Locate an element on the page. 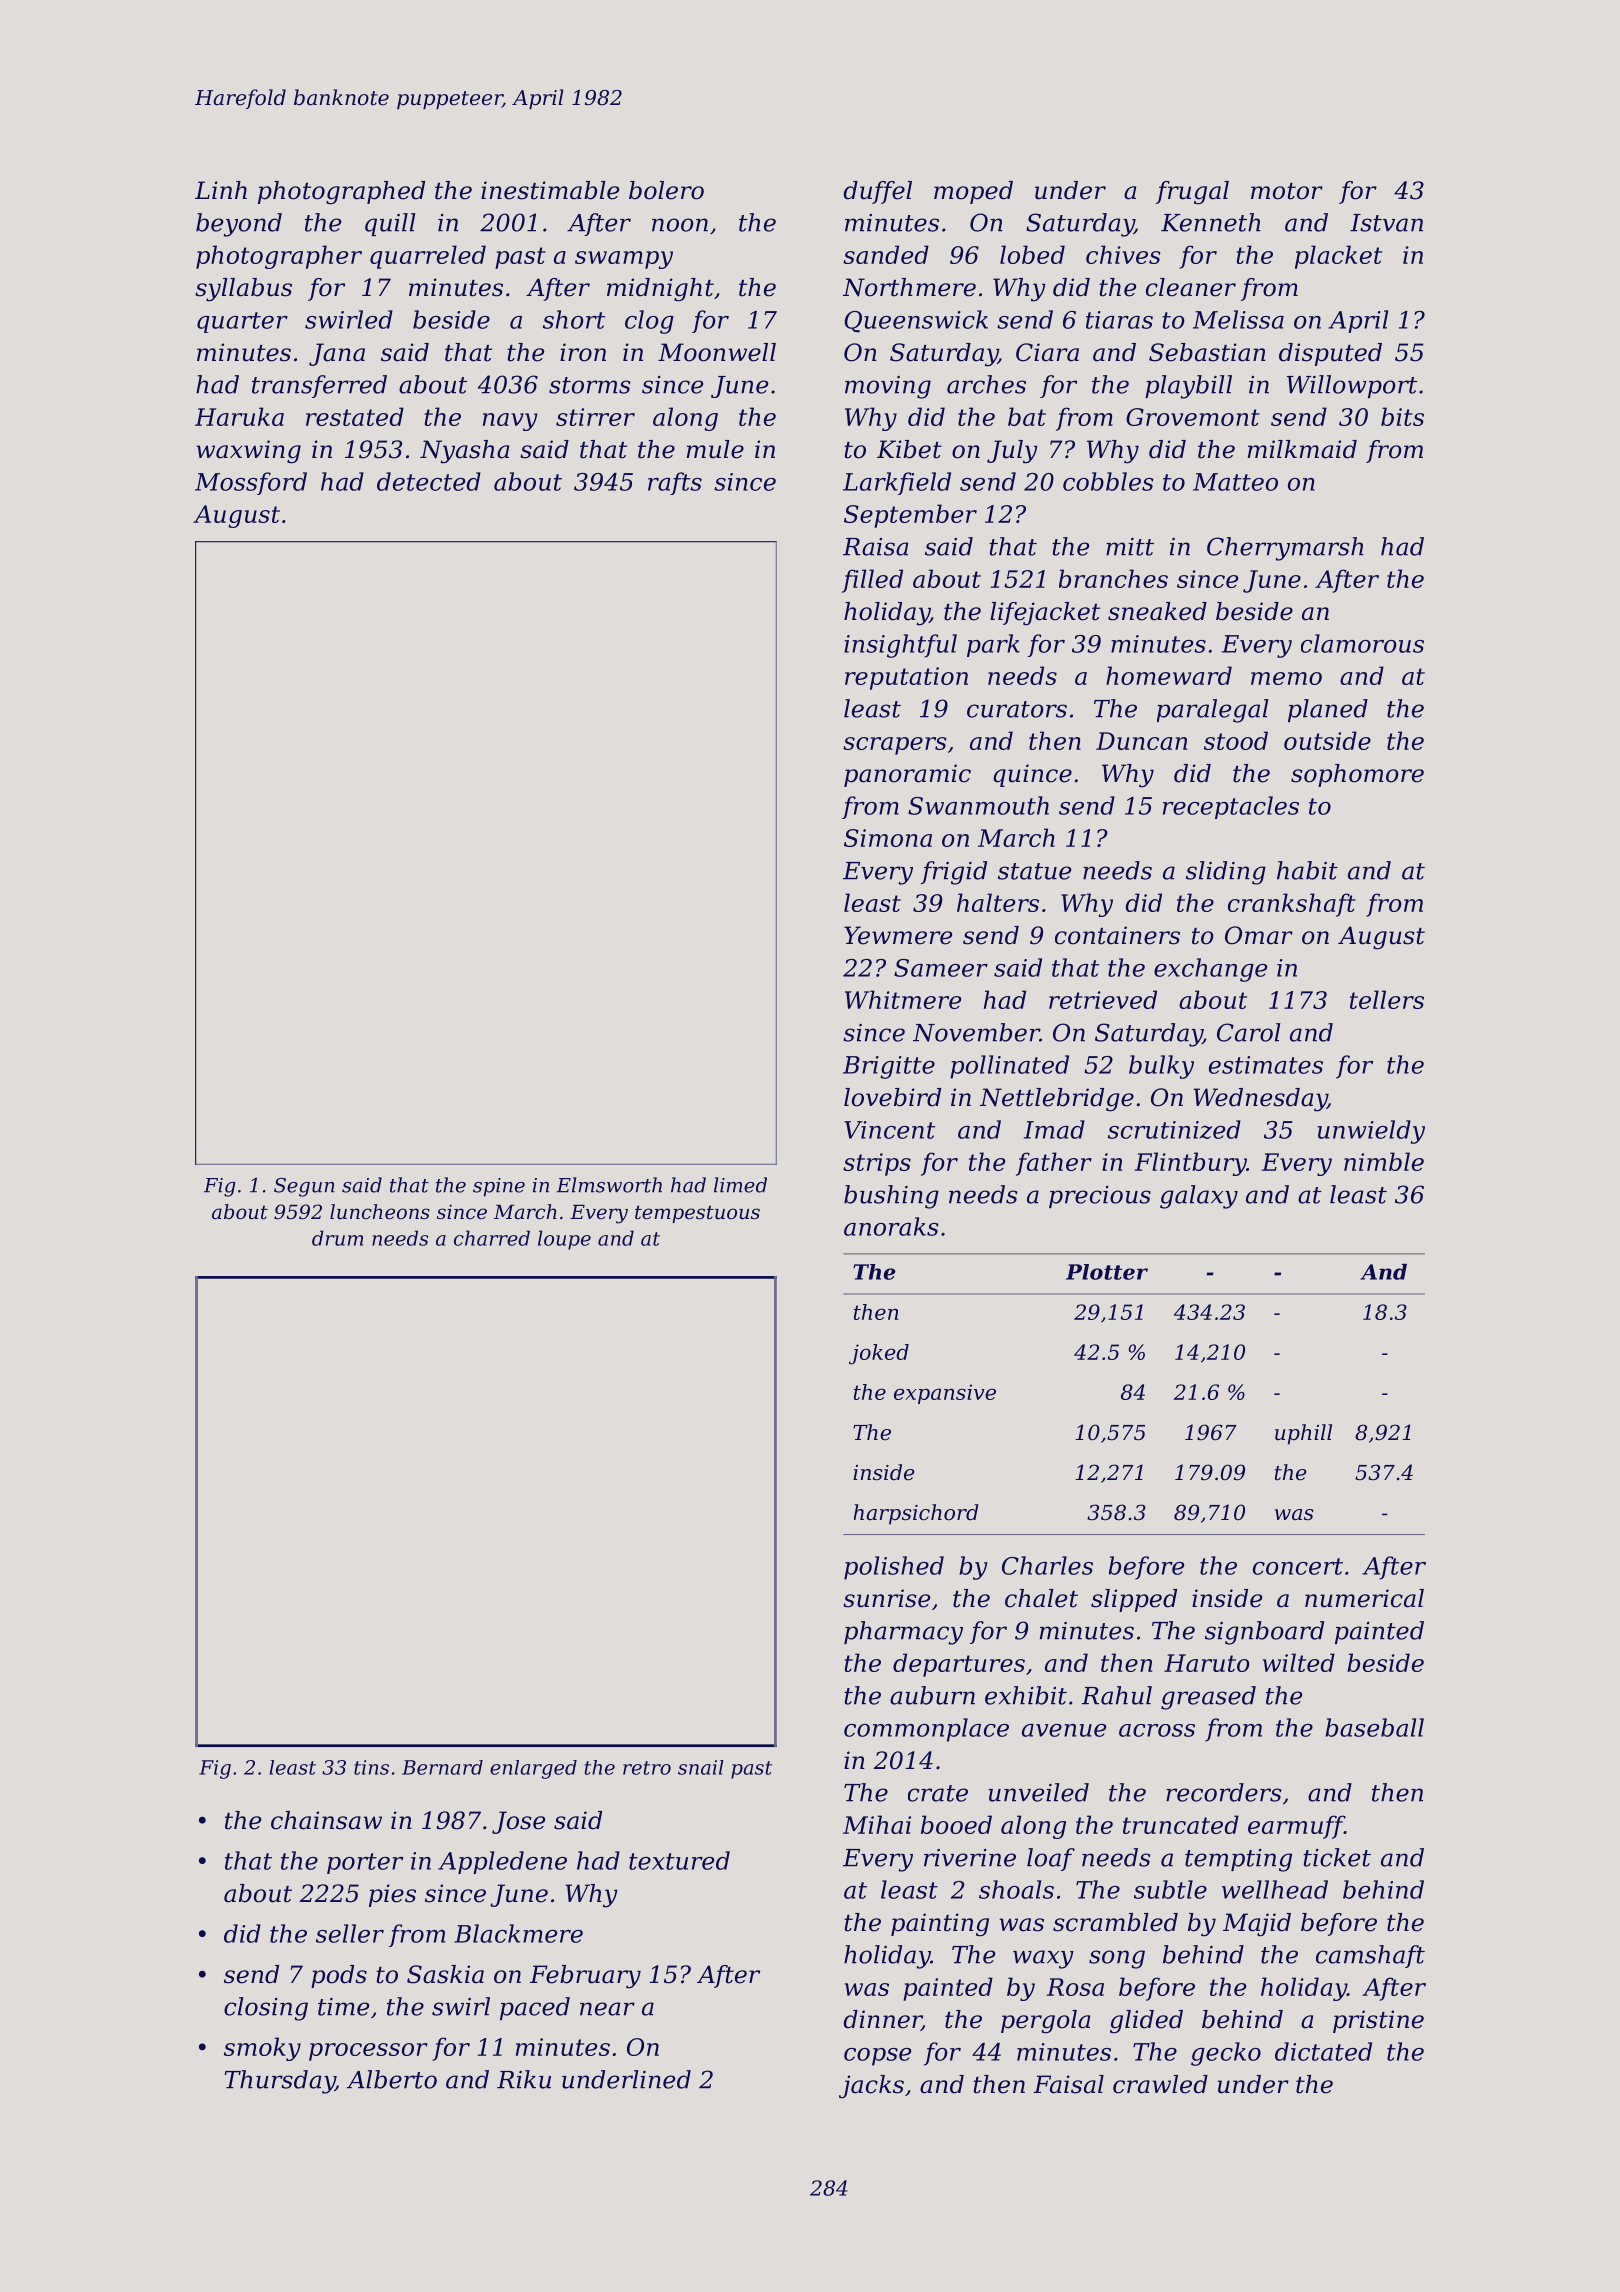 The image size is (1620, 2292). painting is located at coordinates (940, 1925).
